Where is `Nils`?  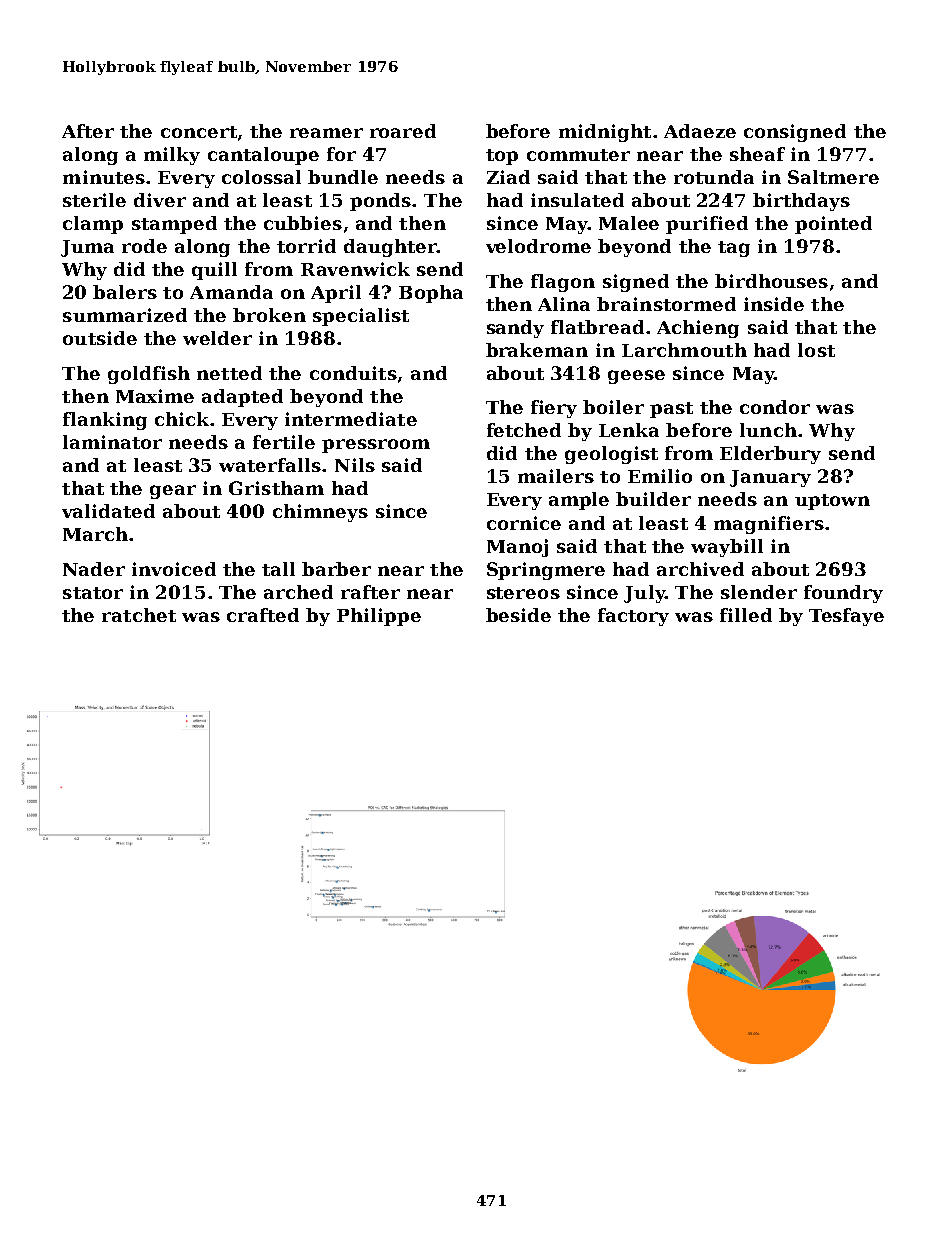
Nils is located at coordinates (355, 465).
